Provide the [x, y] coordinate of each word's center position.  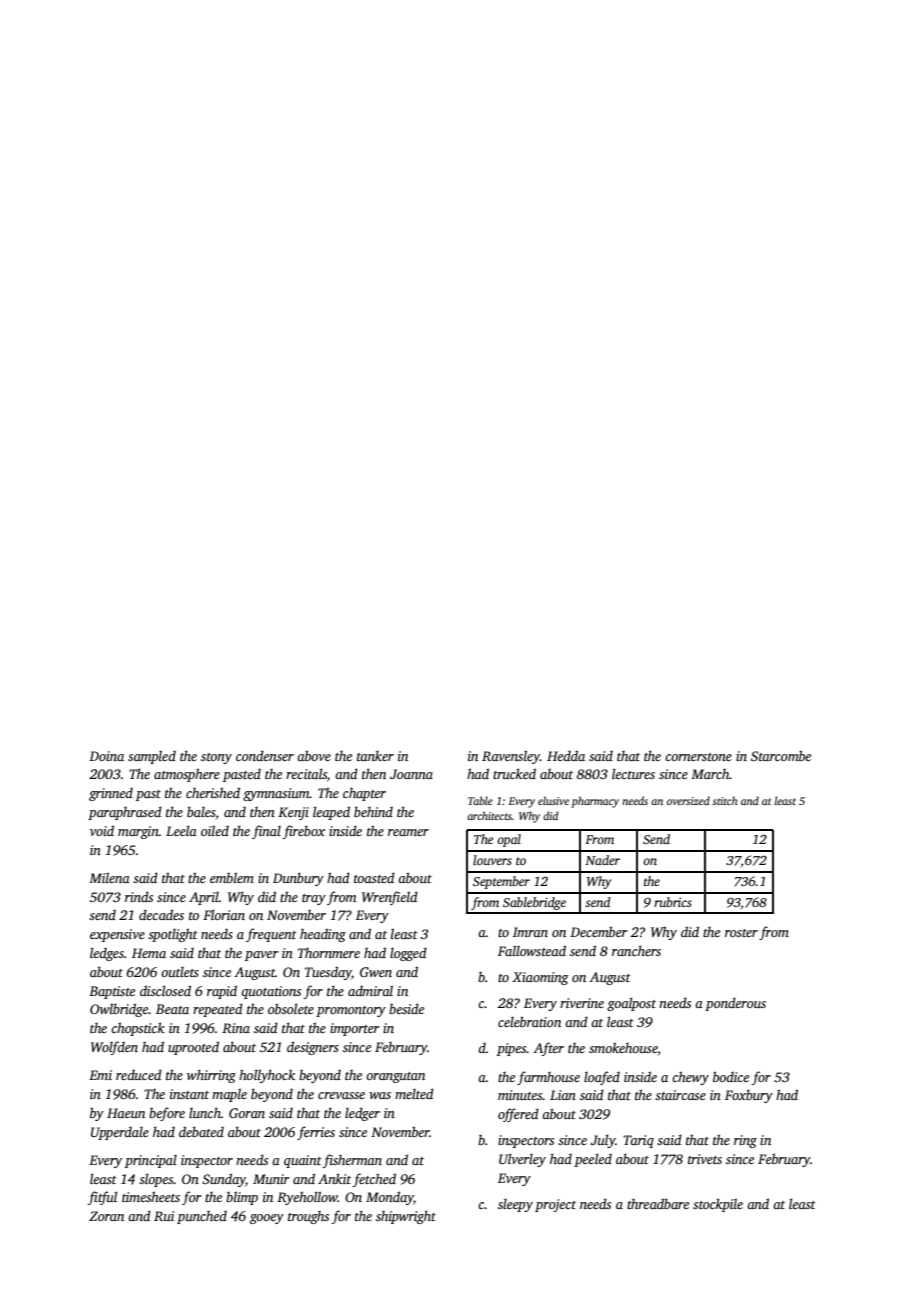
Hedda [566, 755]
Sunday [224, 1180]
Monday [390, 1198]
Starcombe [781, 755]
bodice [731, 1076]
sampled [152, 757]
